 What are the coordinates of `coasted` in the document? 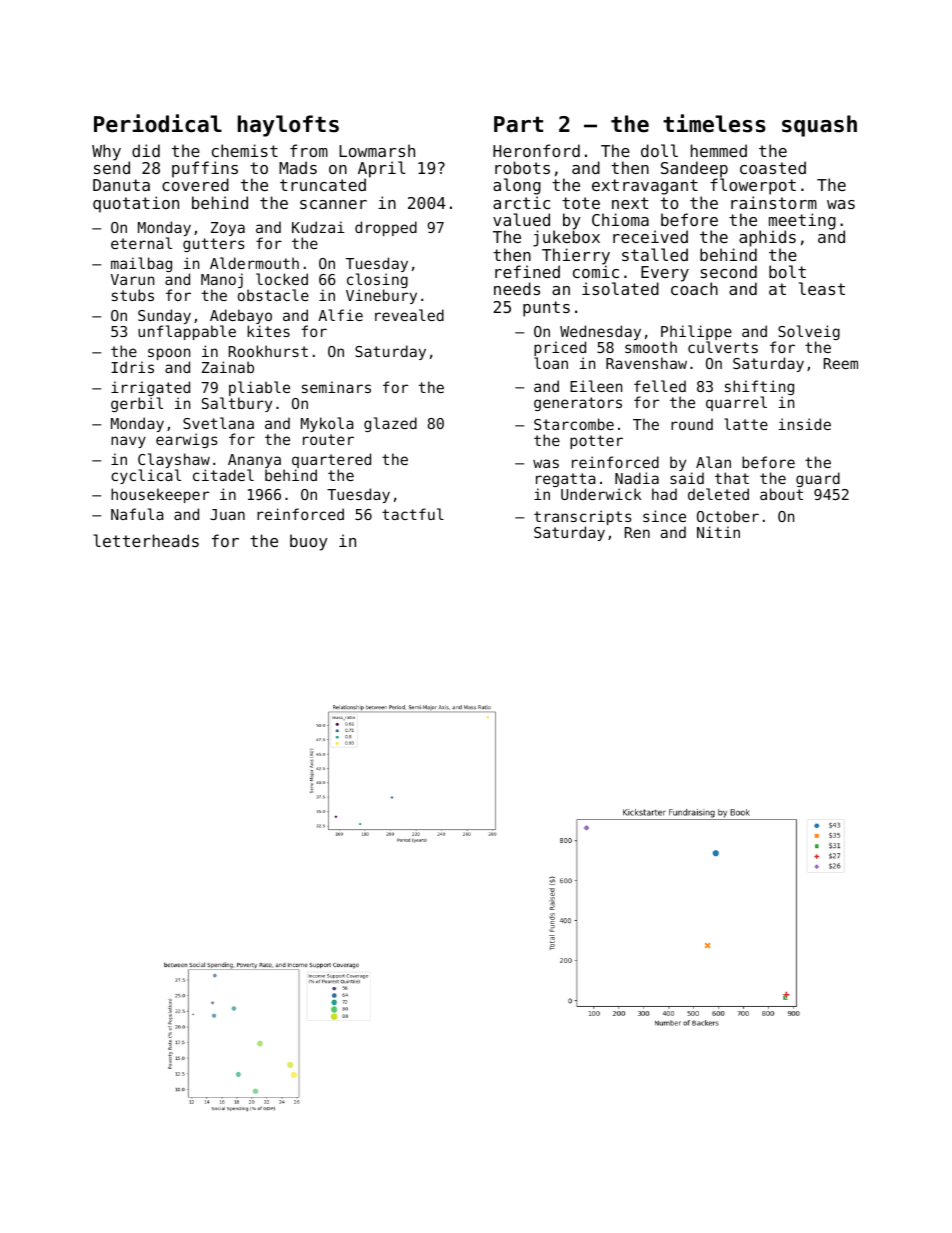 It's located at (773, 167).
